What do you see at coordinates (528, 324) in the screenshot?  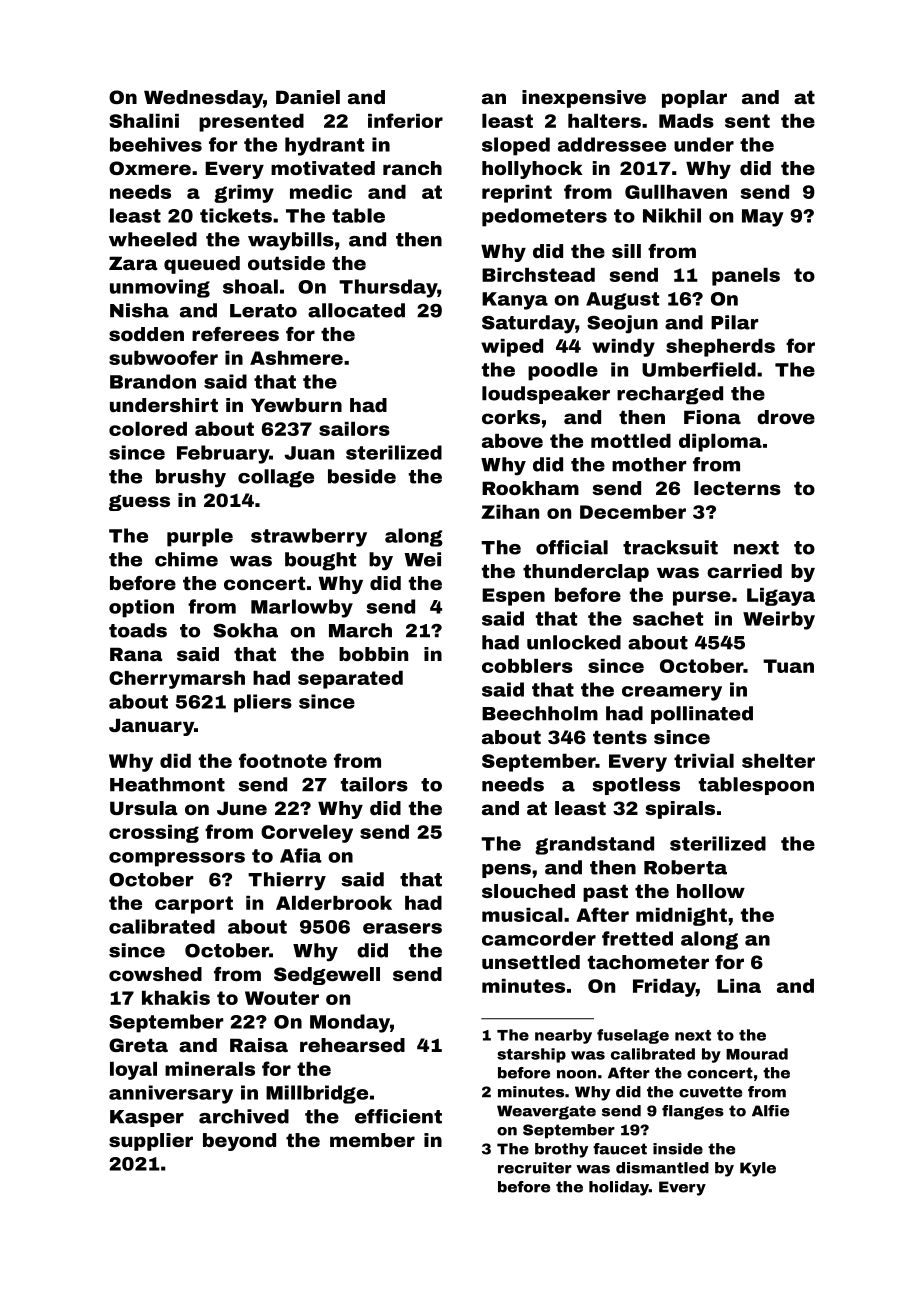 I see `Saturday` at bounding box center [528, 324].
